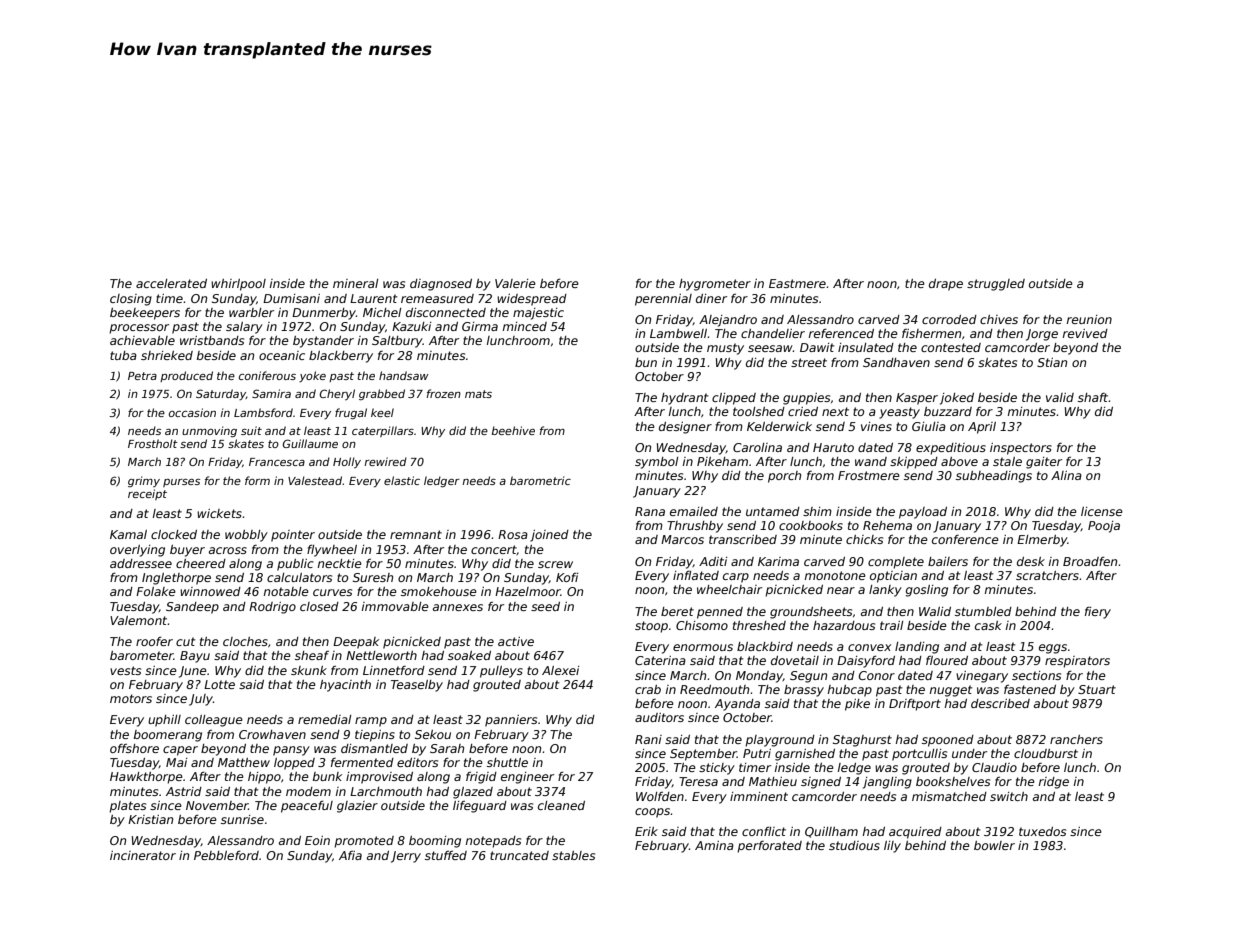 The image size is (1233, 952). I want to click on struggled, so click(996, 285).
